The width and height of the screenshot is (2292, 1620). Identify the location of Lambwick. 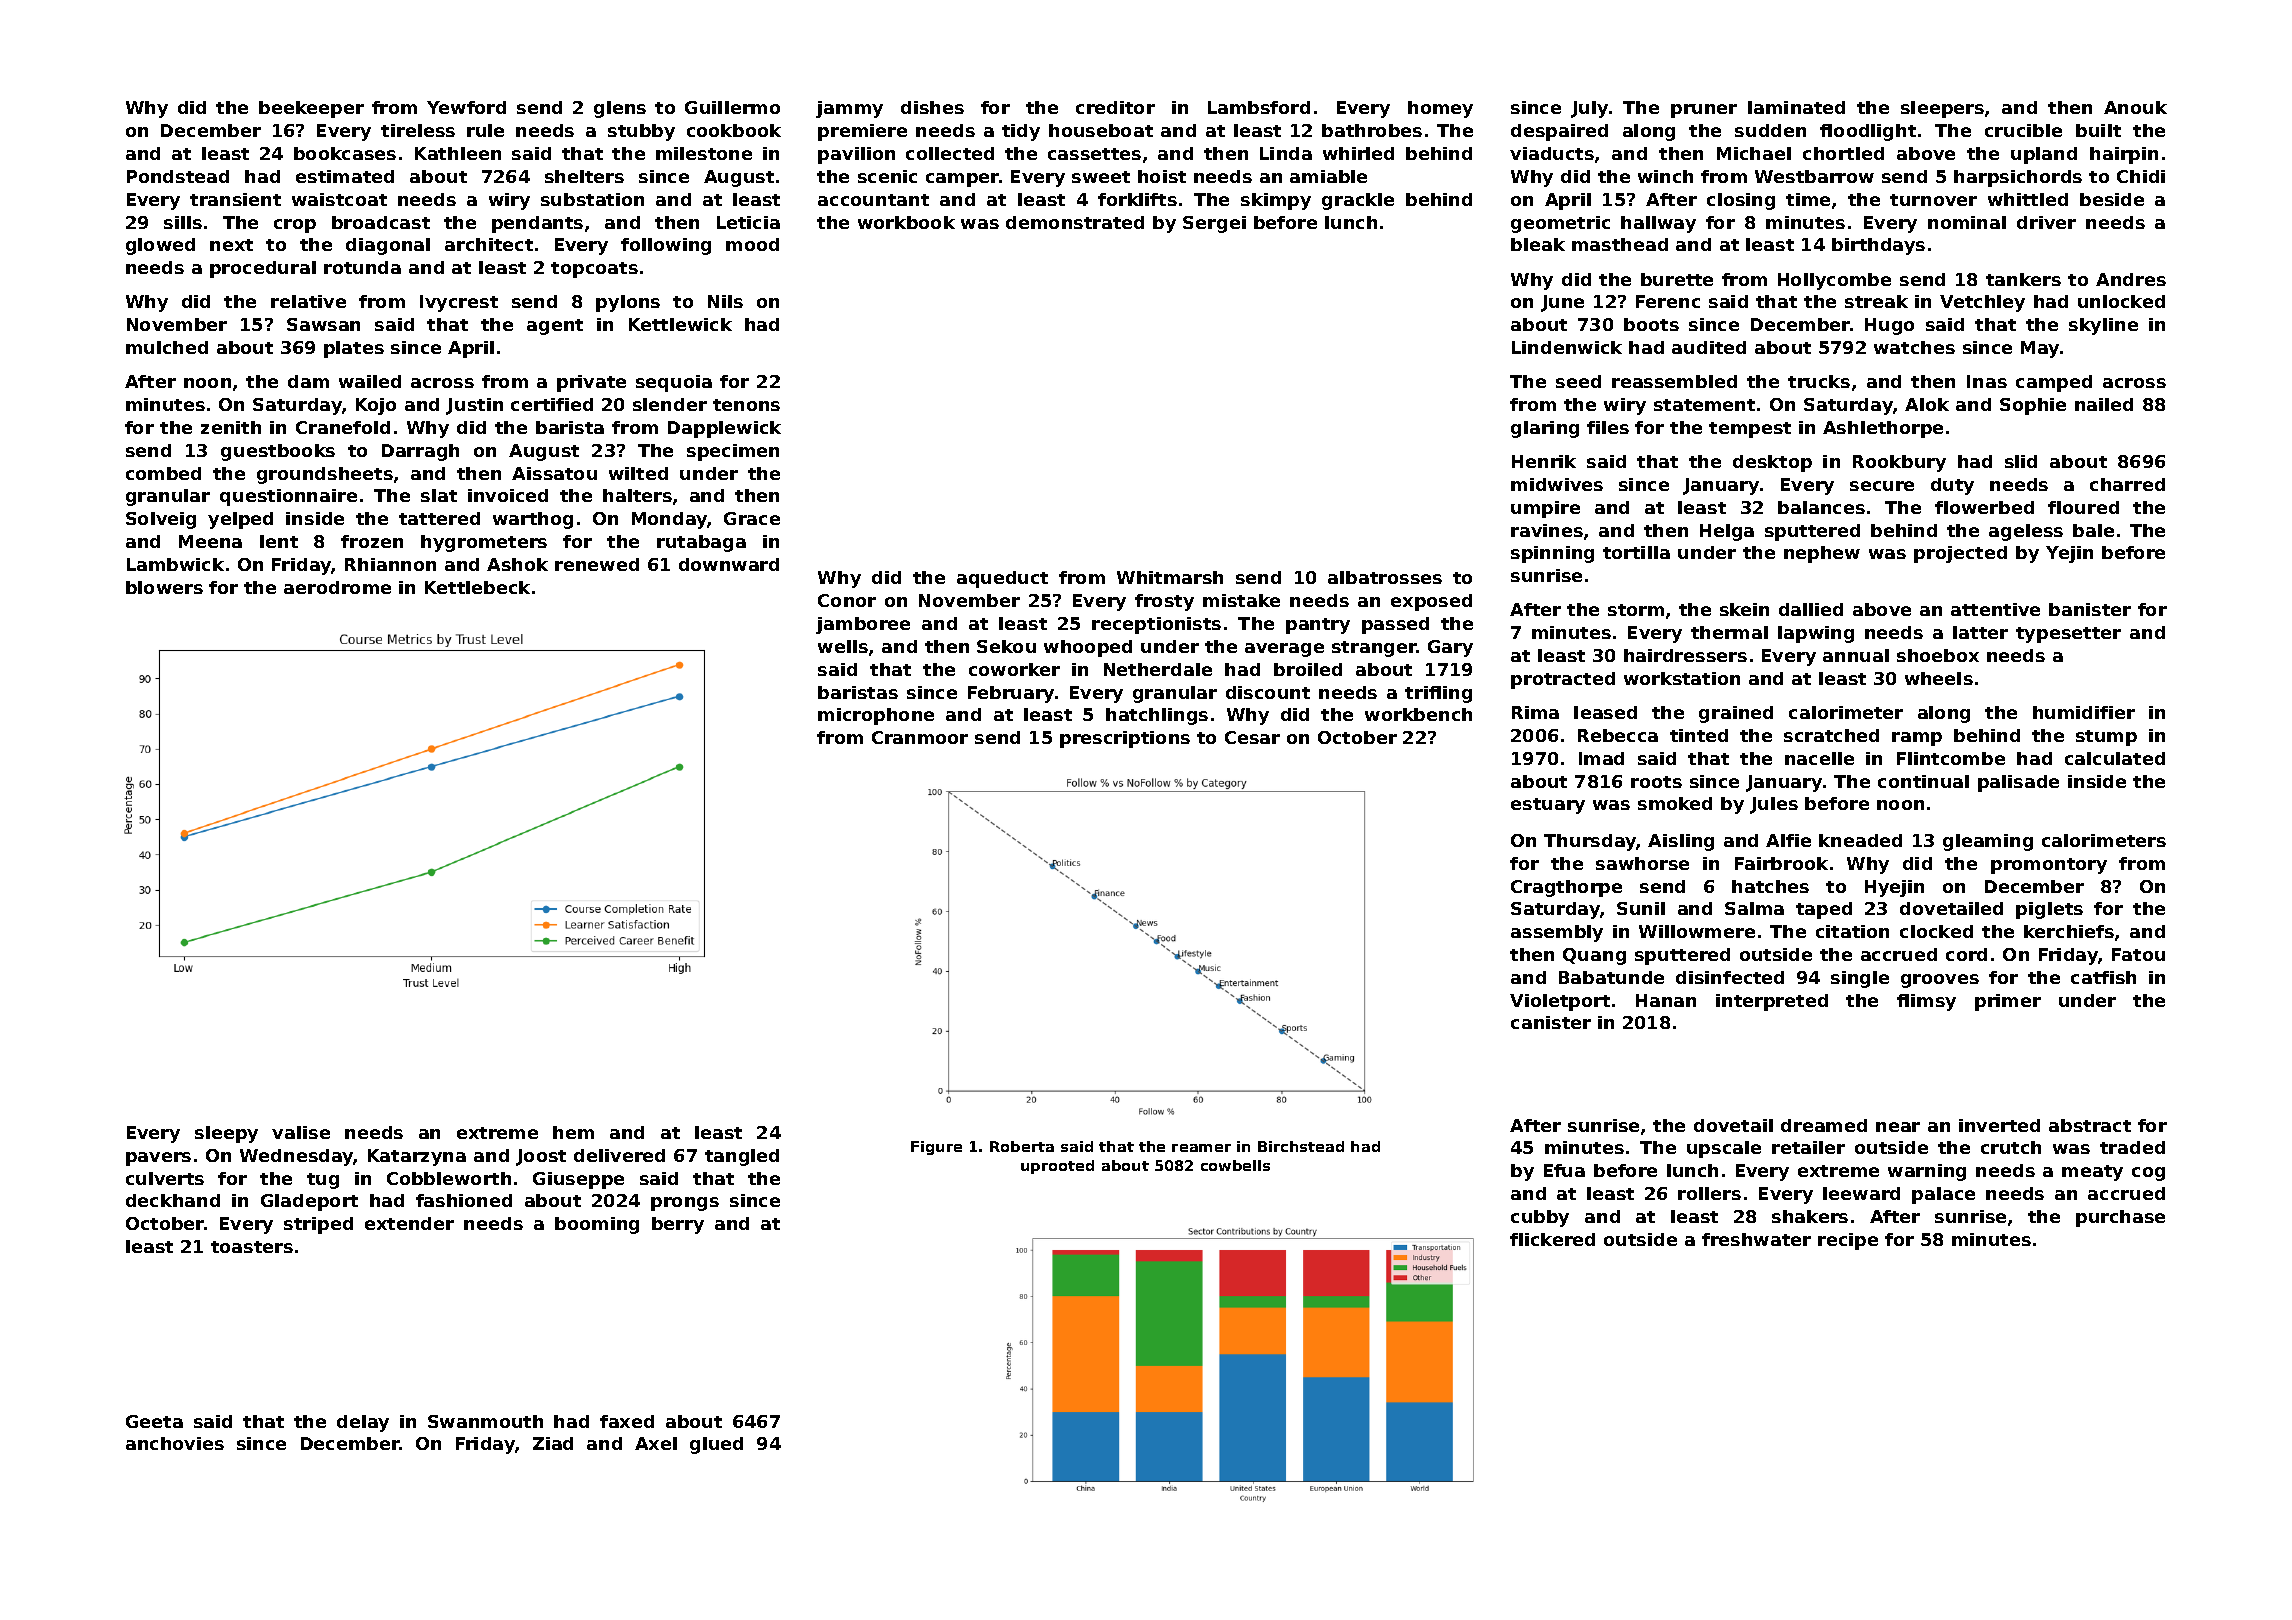
(175, 564).
